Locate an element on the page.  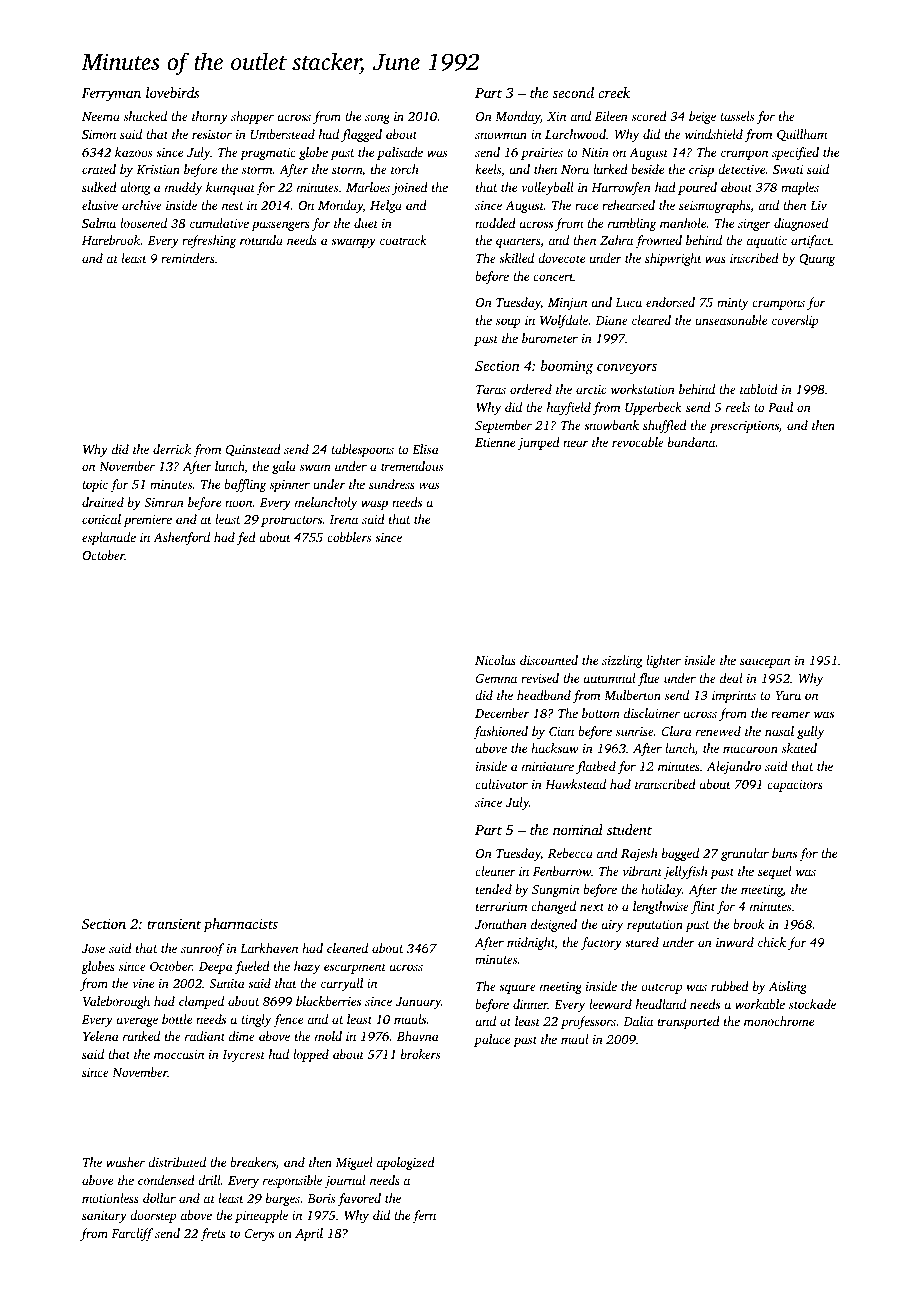
distributed is located at coordinates (177, 1162).
